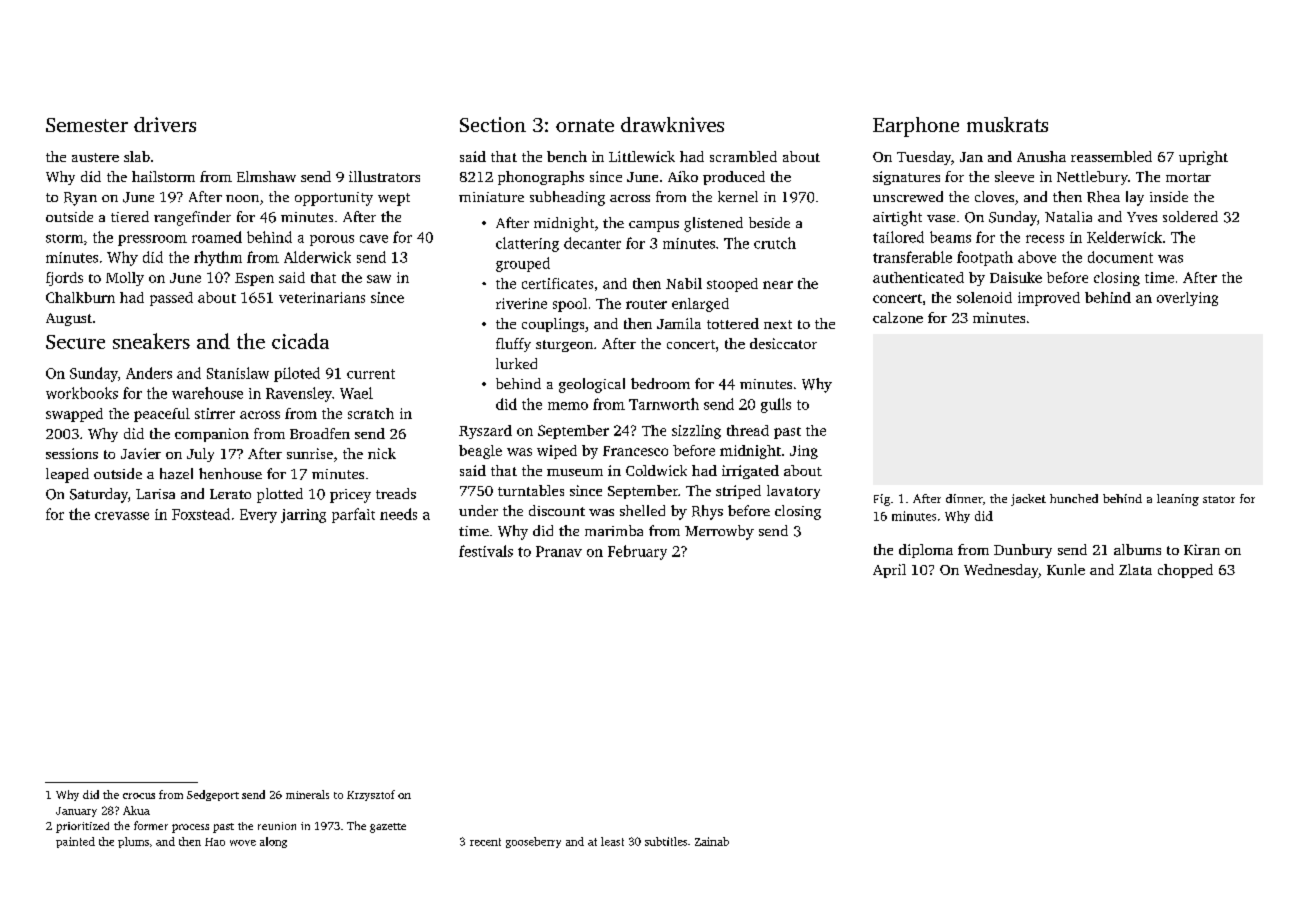 Image resolution: width=1308 pixels, height=924 pixels. Describe the element at coordinates (683, 176) in the page. I see `Aiko` at that location.
